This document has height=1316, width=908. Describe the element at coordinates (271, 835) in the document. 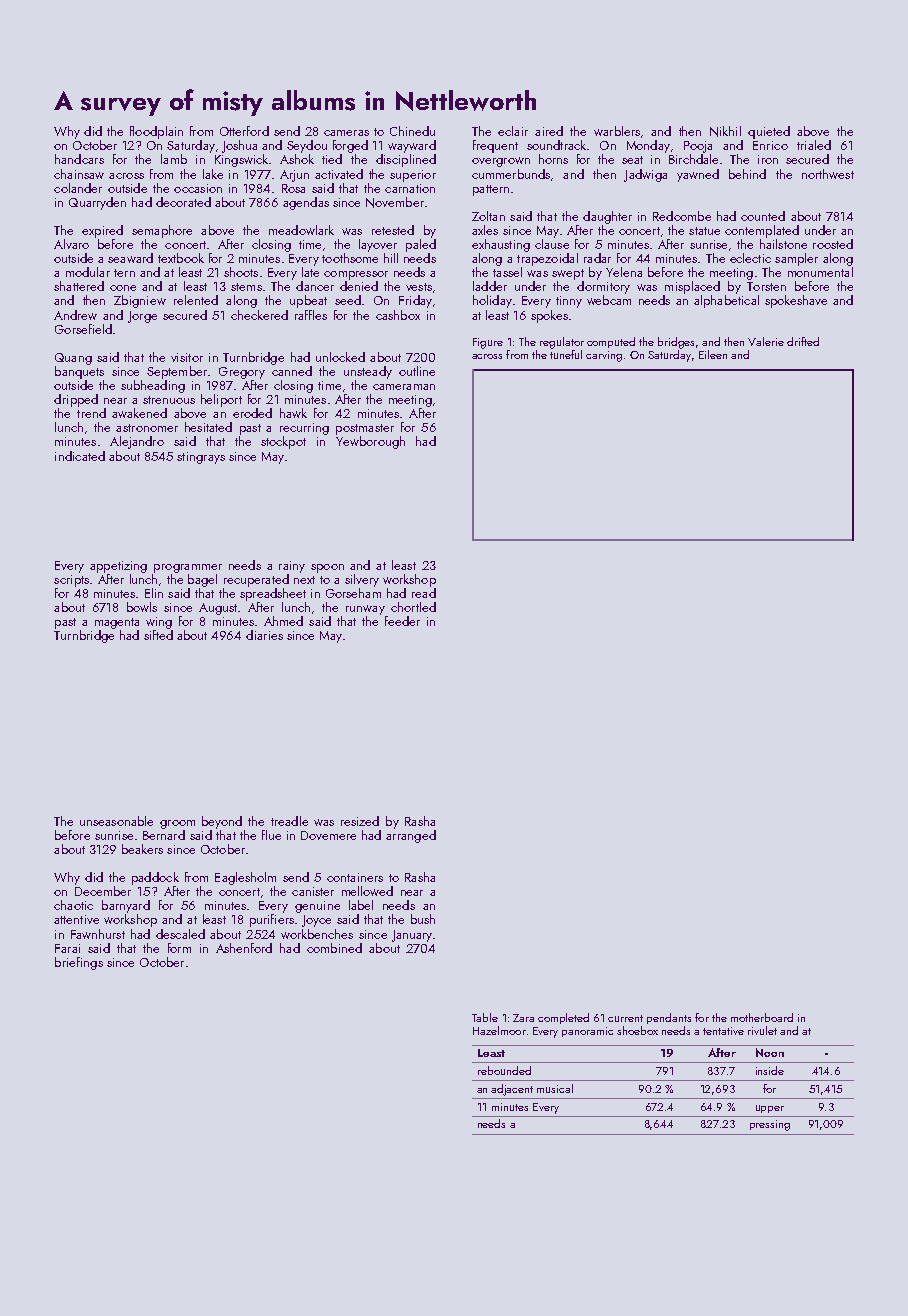

I see `flue` at that location.
